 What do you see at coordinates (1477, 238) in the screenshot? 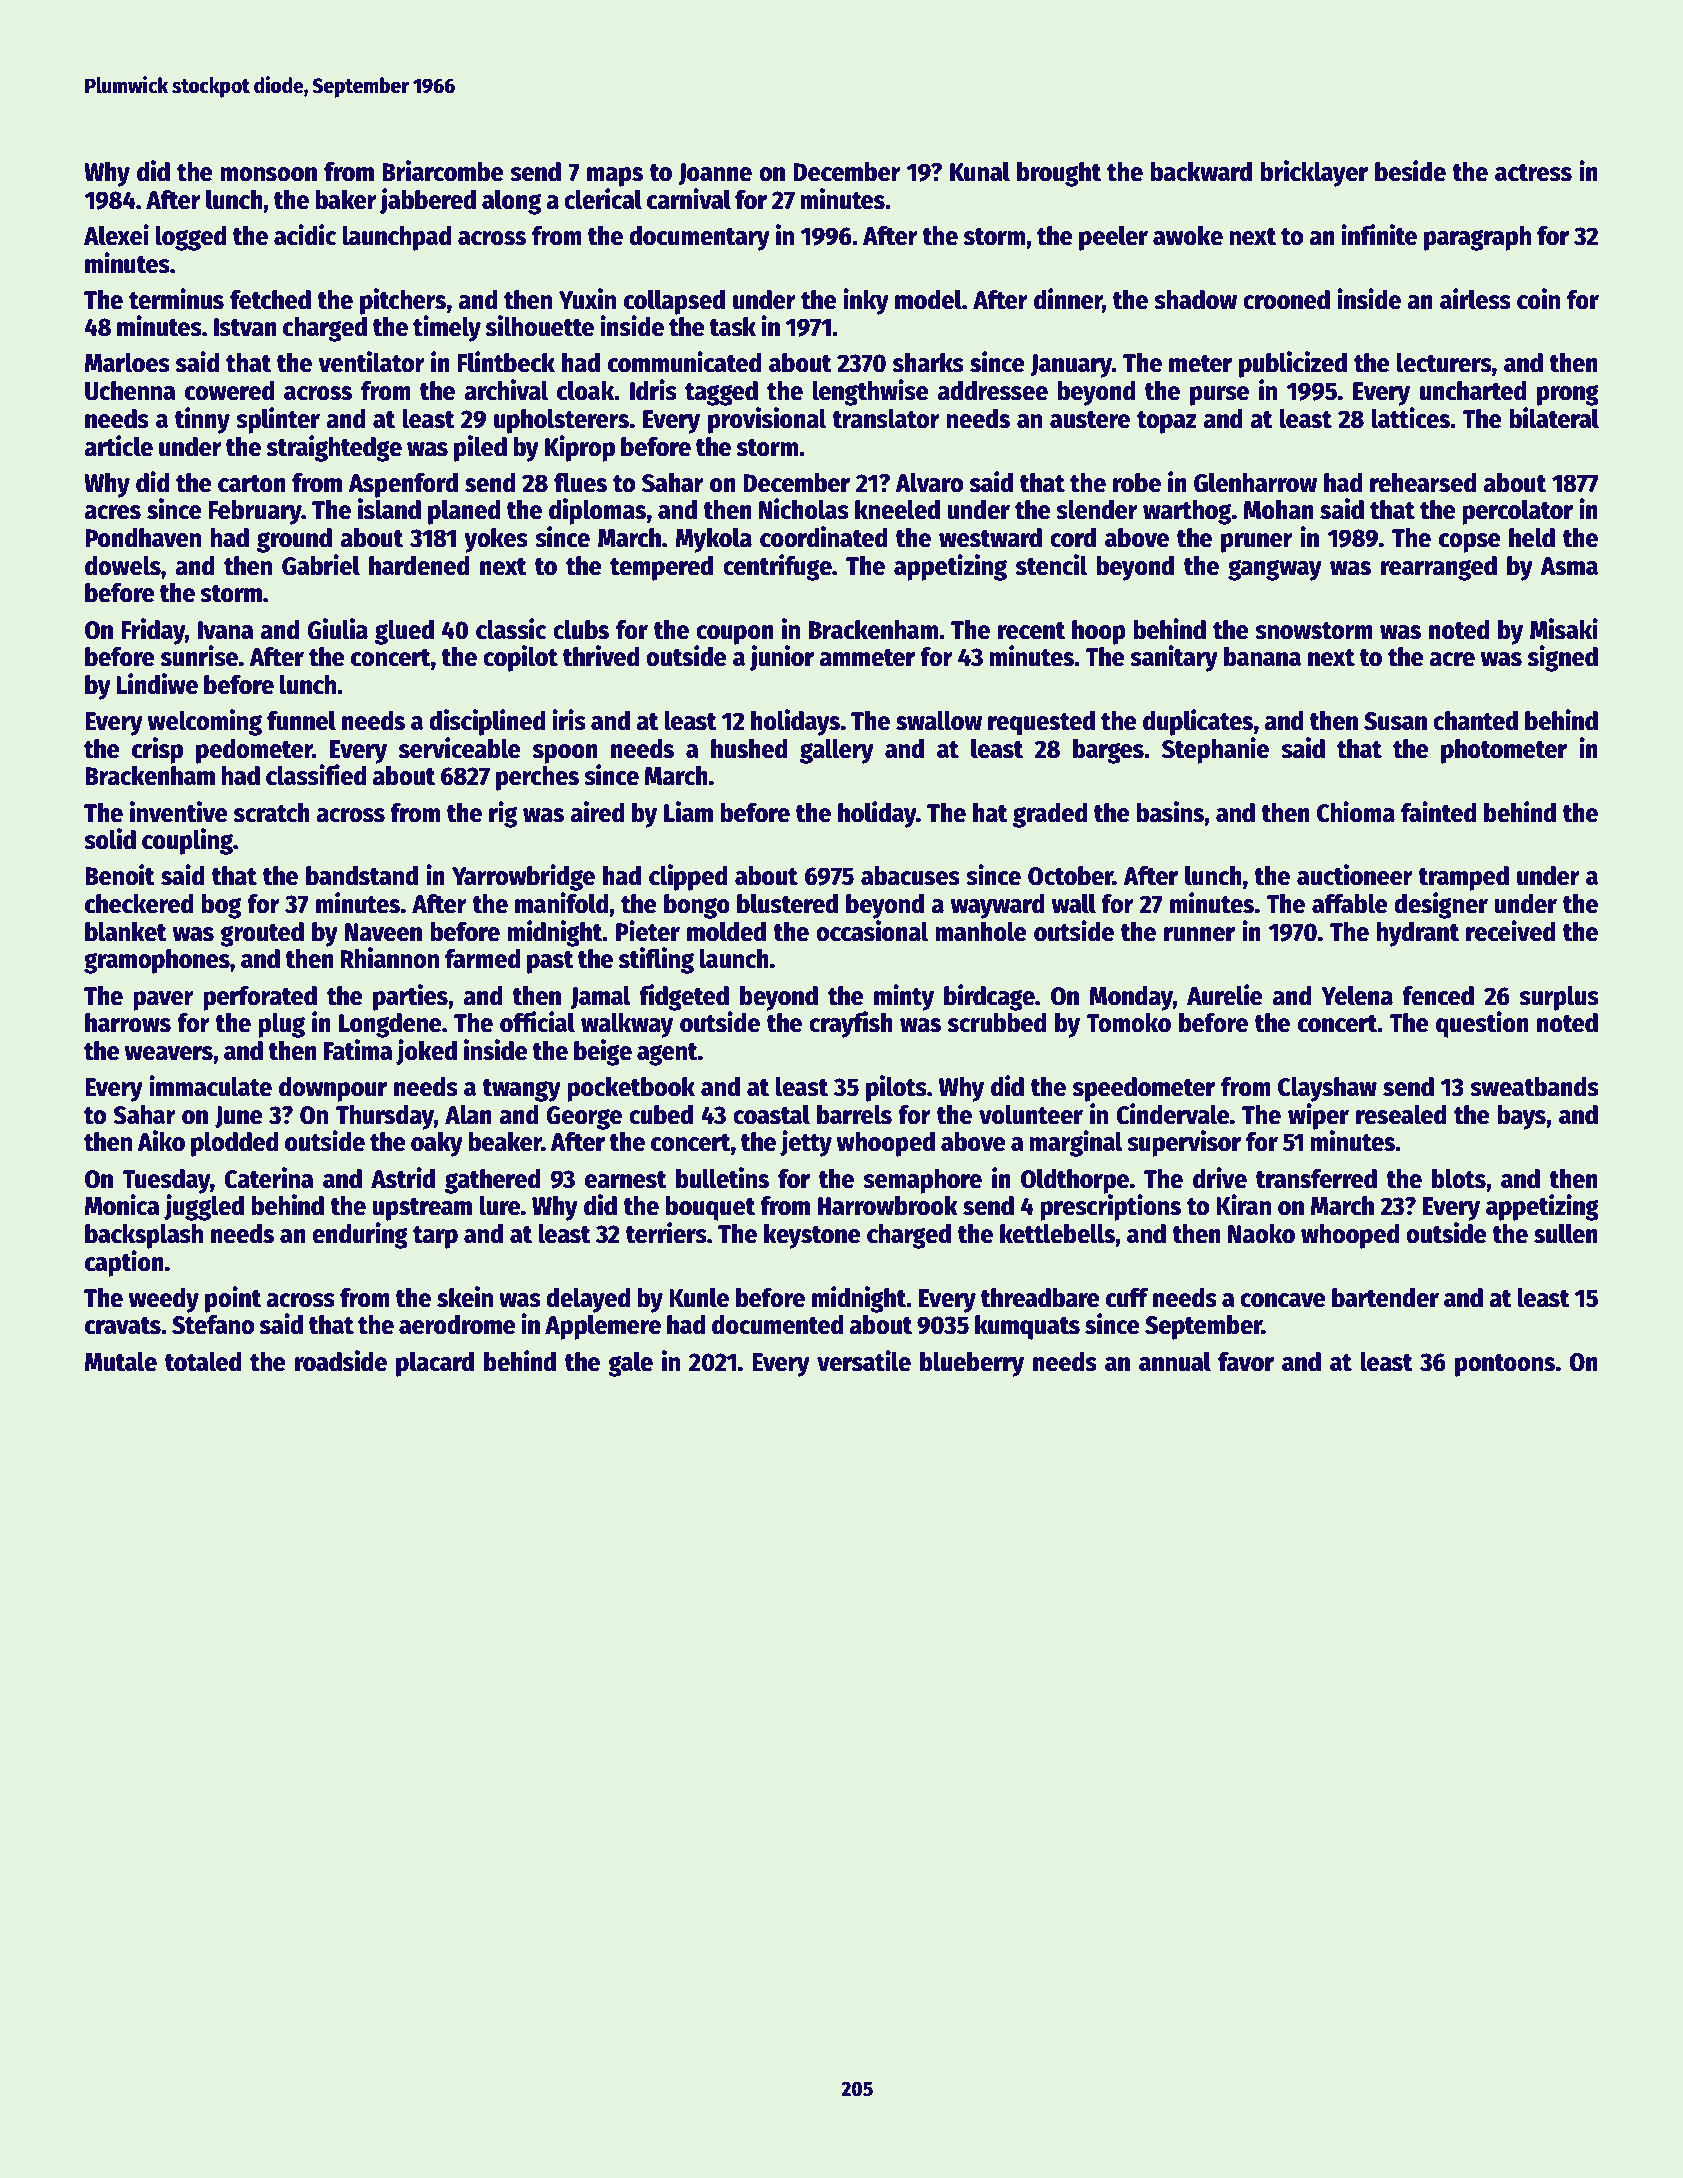
I see `paragraph` at bounding box center [1477, 238].
